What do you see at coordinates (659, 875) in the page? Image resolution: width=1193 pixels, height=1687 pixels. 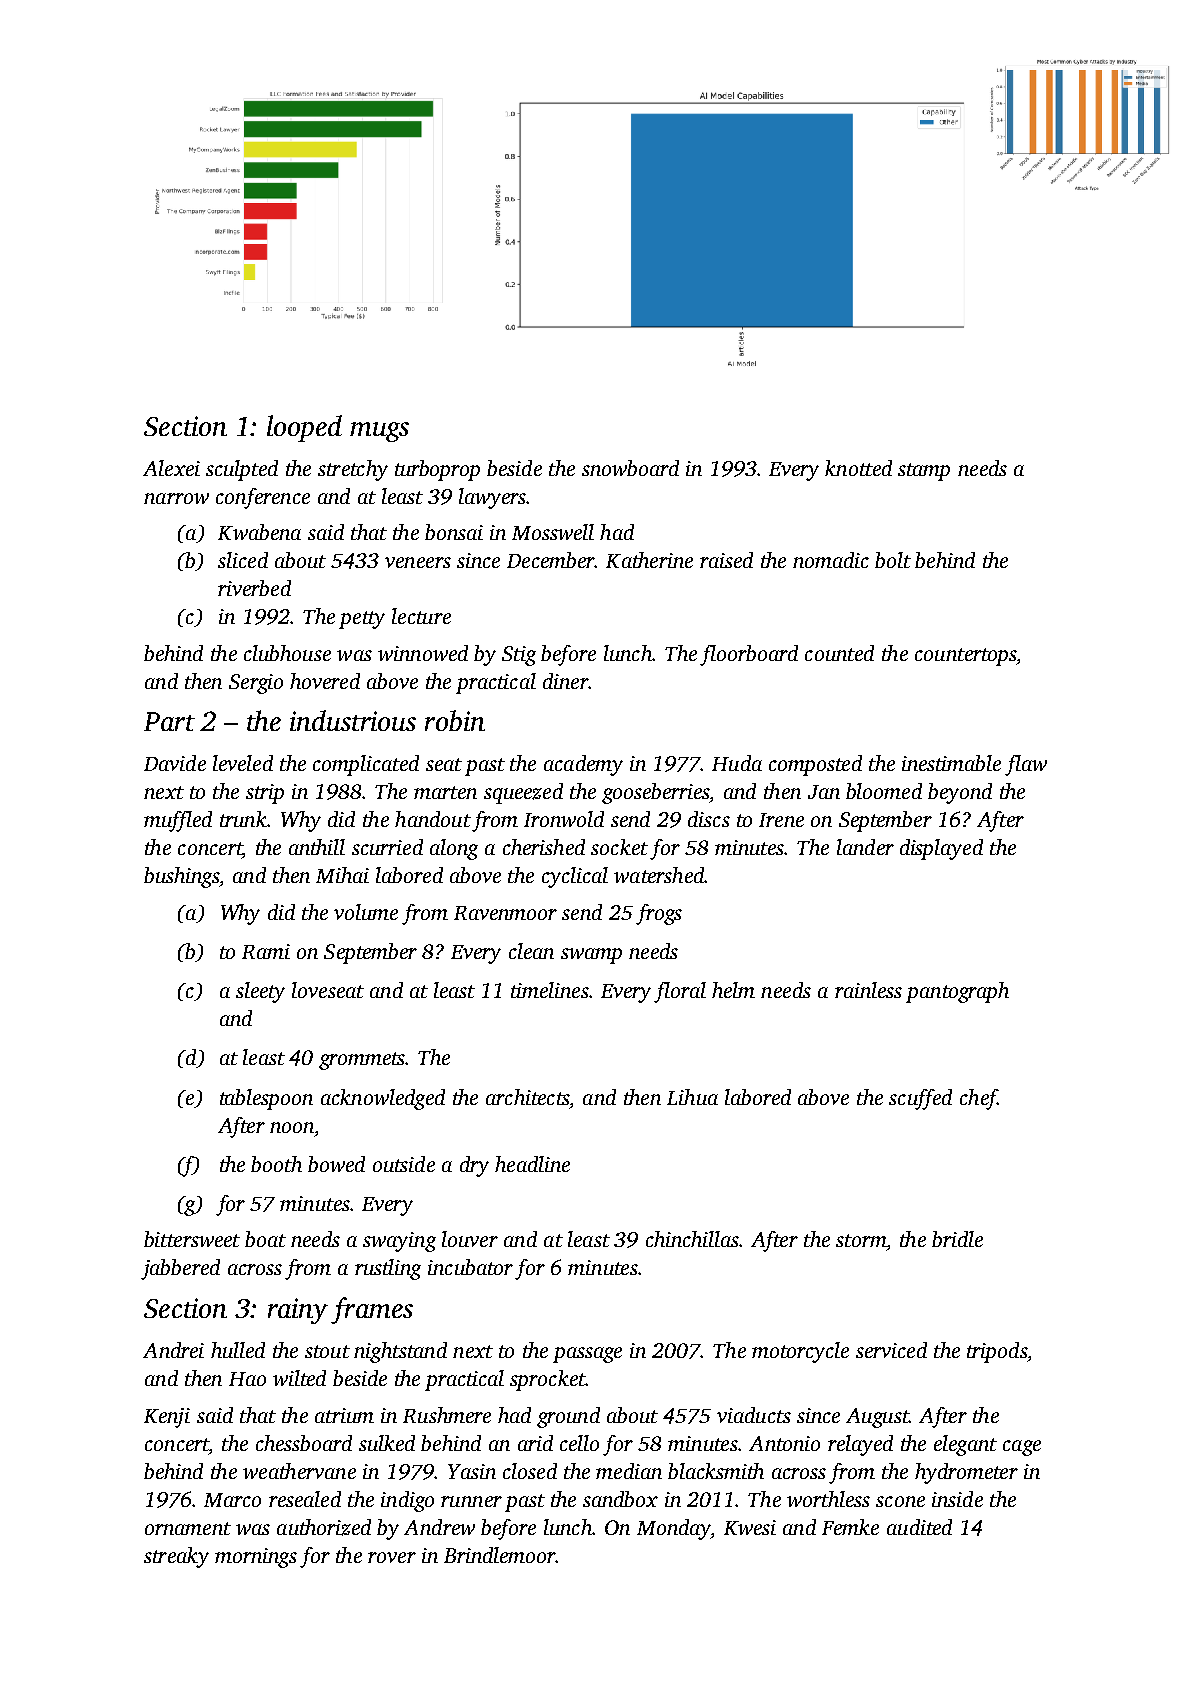 I see `watershed` at bounding box center [659, 875].
